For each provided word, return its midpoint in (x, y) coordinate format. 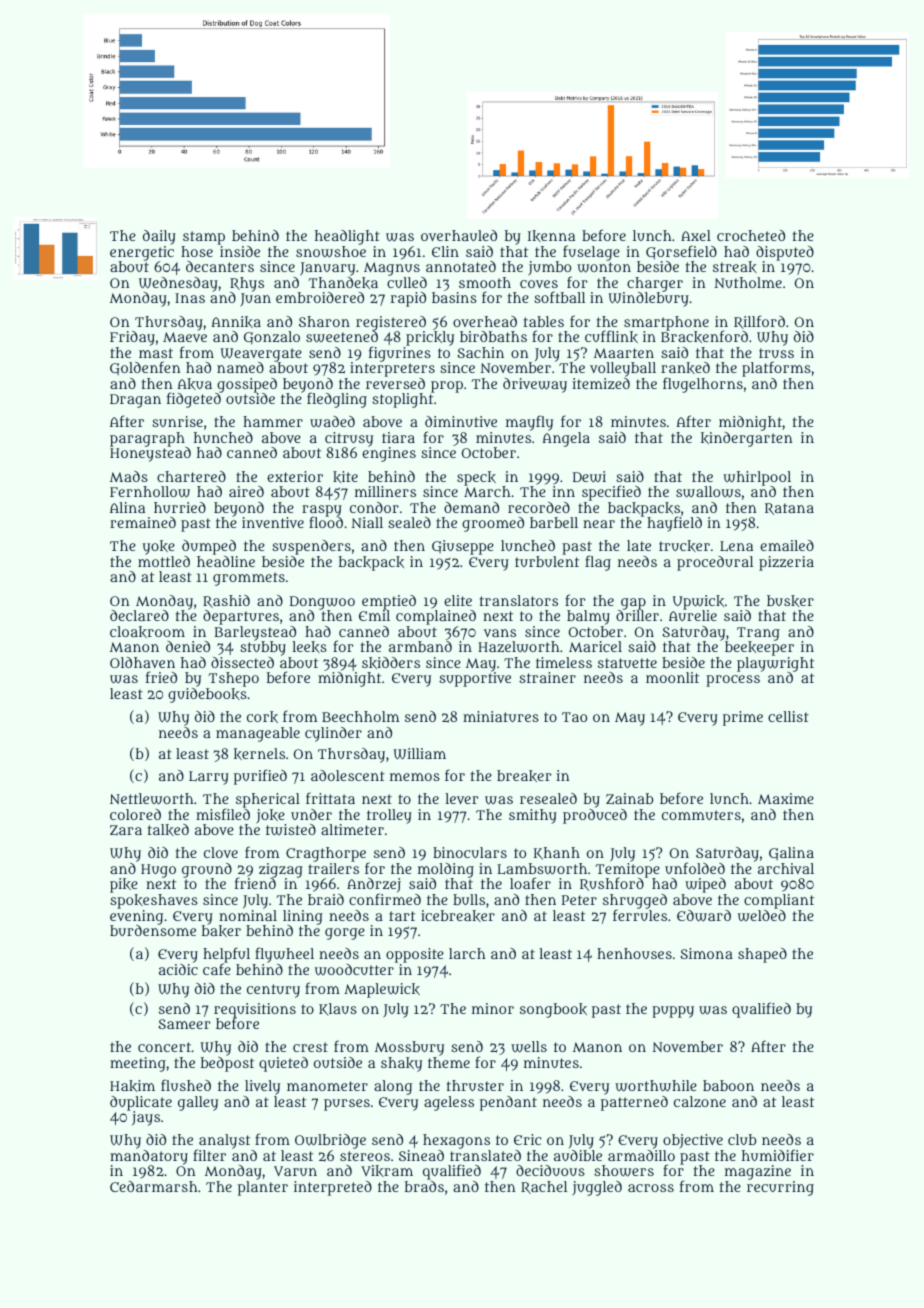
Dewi (589, 477)
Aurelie (693, 615)
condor (374, 507)
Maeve (185, 337)
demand (471, 507)
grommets (249, 579)
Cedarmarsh (154, 1186)
